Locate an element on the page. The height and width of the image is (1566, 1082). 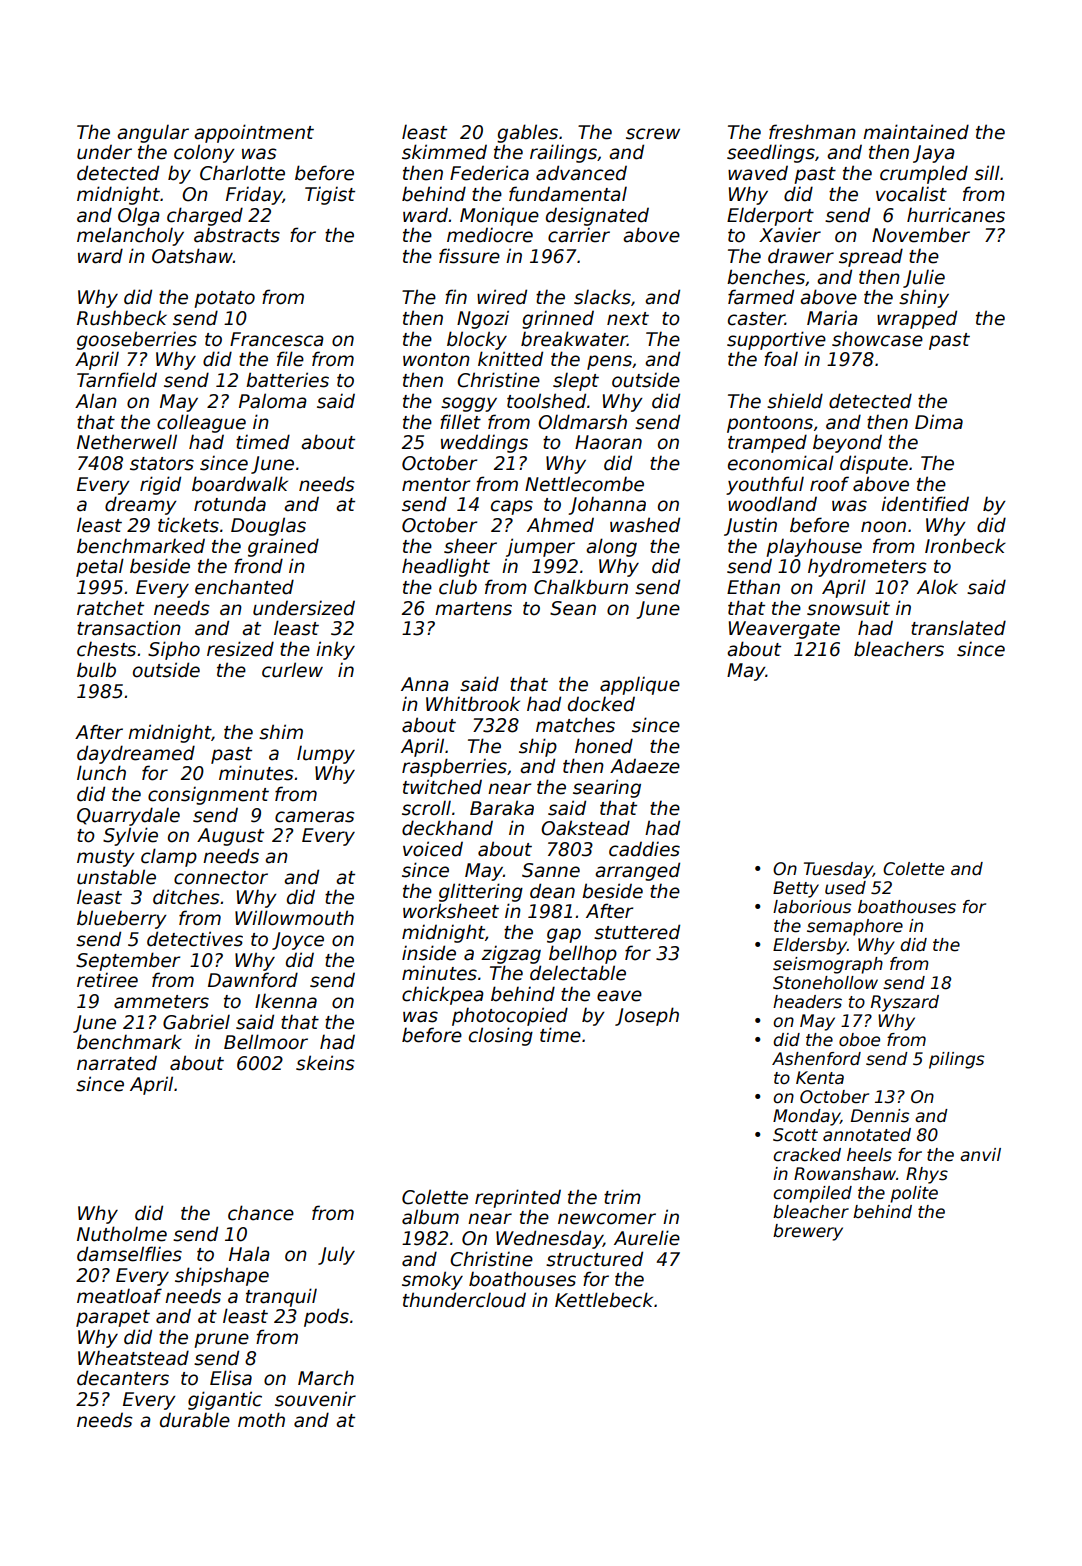
maintained is located at coordinates (916, 132).
